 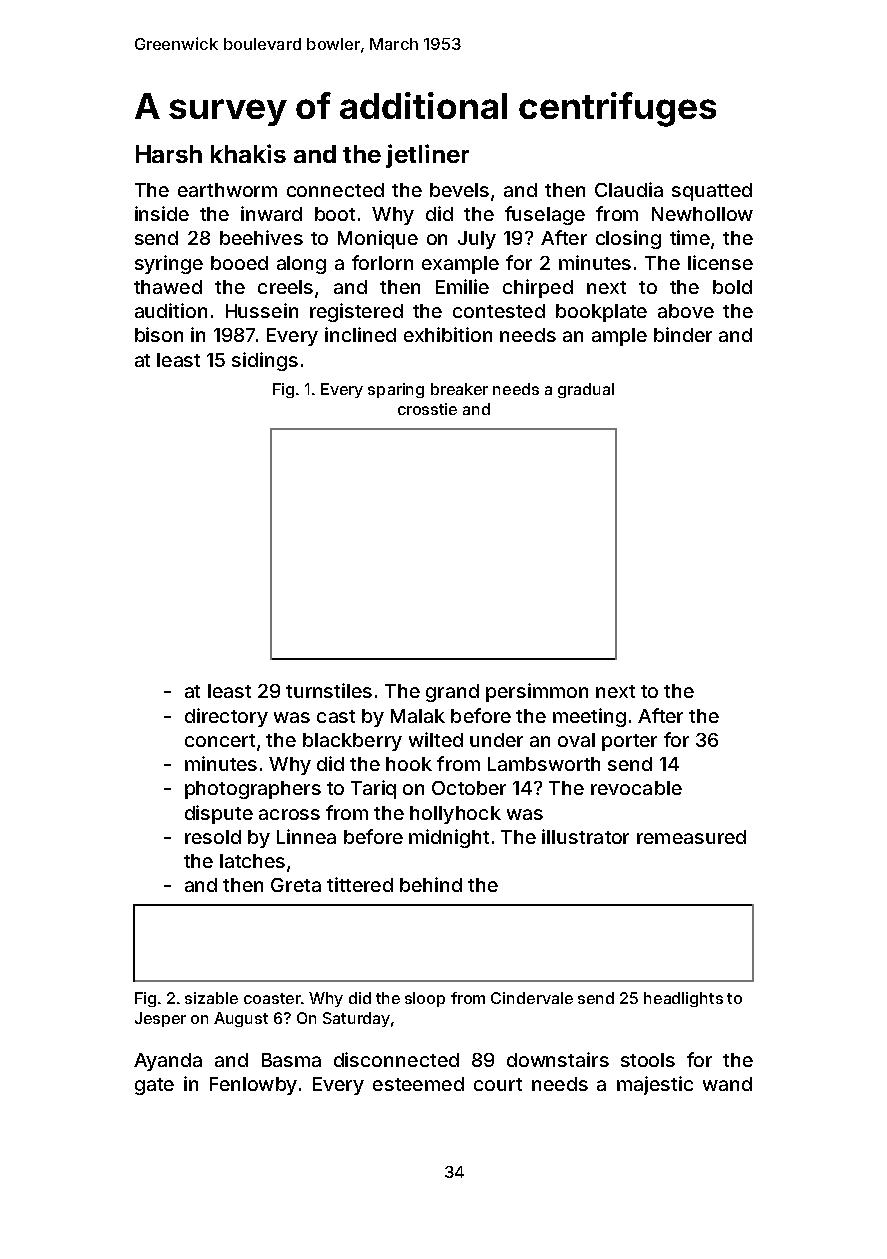 I want to click on forlorn, so click(x=382, y=262).
